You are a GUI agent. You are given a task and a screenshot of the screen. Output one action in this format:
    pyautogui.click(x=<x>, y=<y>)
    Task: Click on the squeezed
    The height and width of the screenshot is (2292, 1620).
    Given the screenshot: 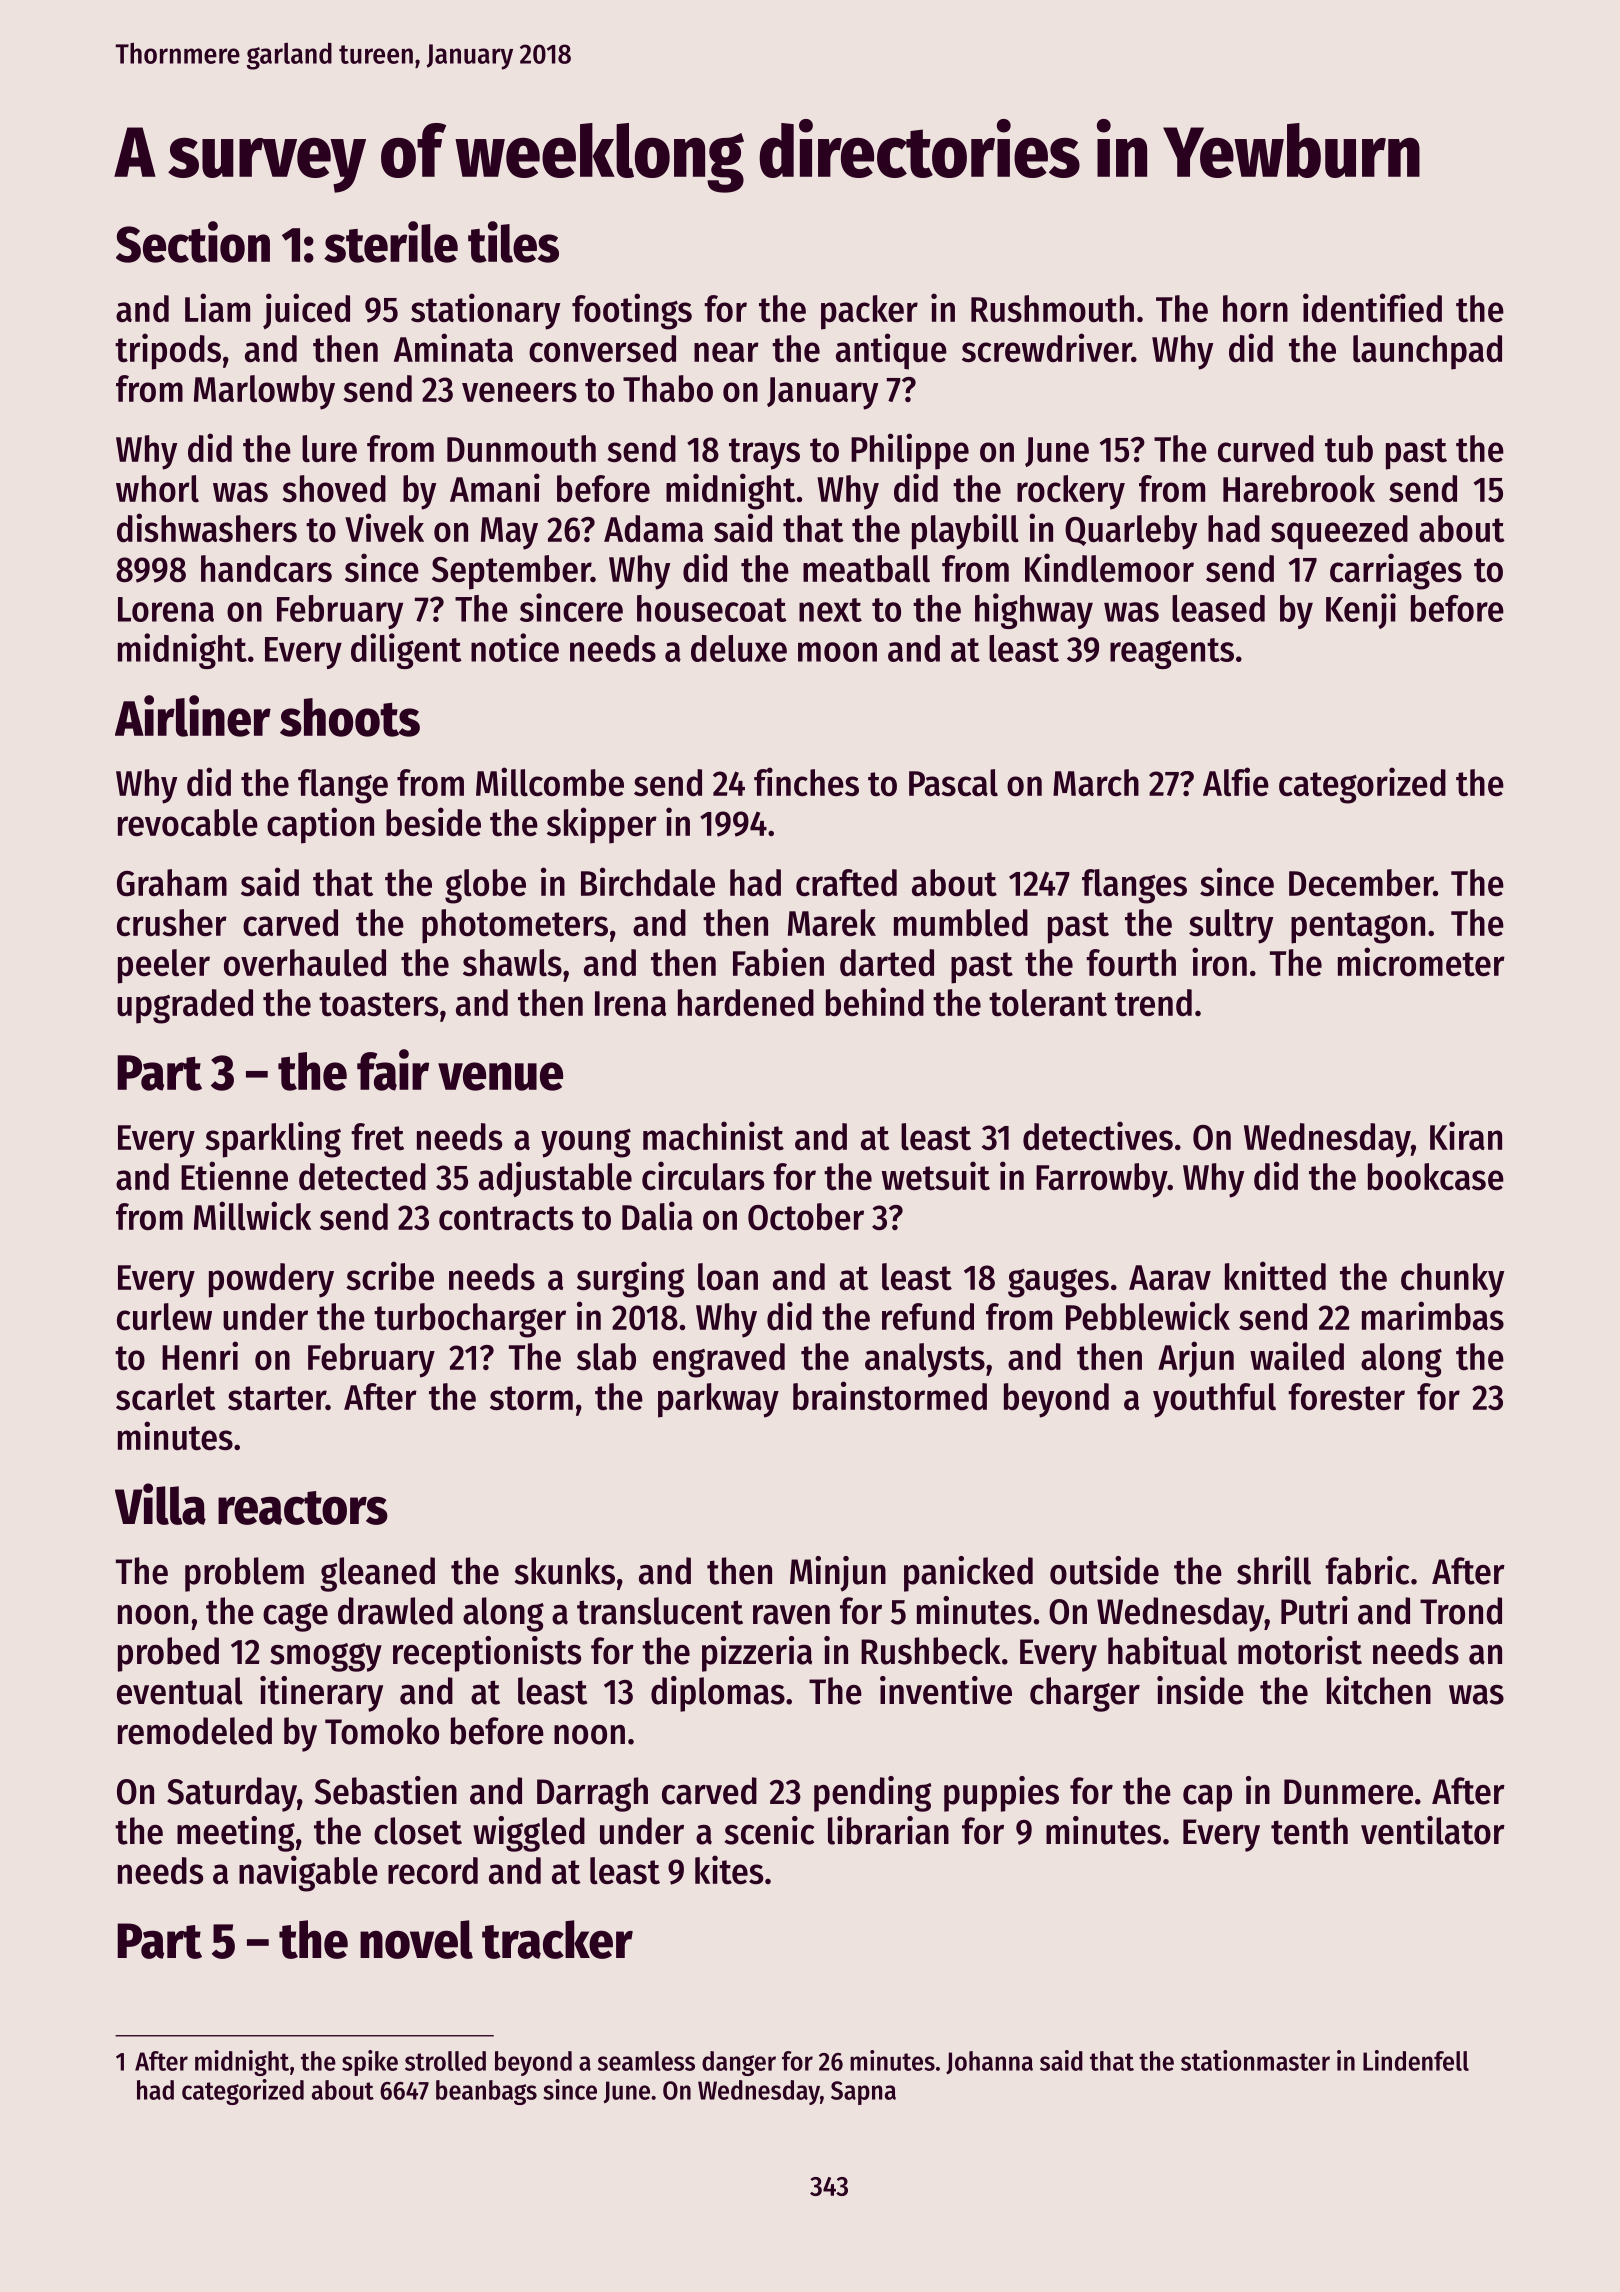 What is the action you would take?
    pyautogui.click(x=1339, y=532)
